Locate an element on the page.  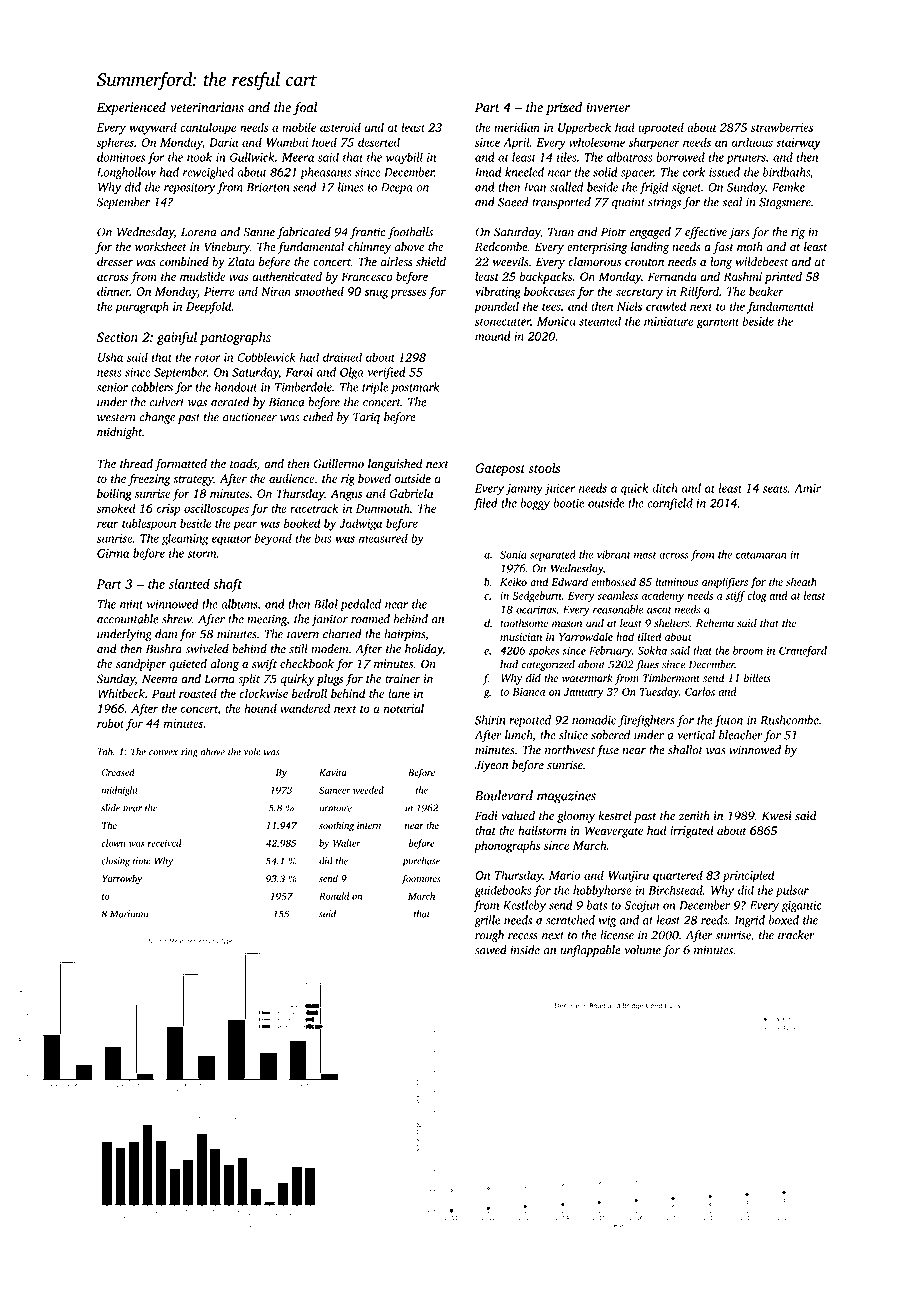
Kavita is located at coordinates (332, 772).
